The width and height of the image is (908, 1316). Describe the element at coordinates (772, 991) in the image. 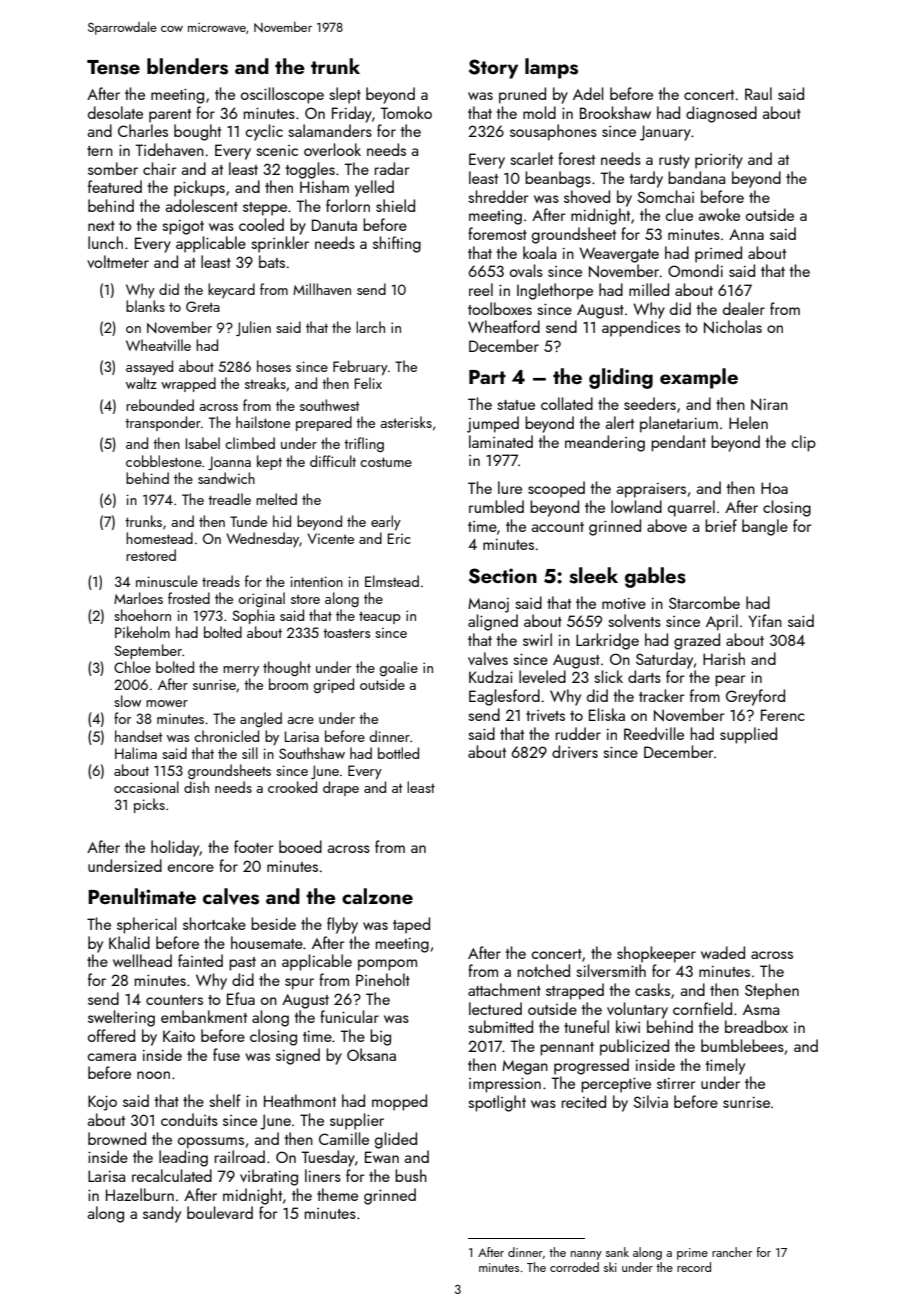

I see `Stephen` at that location.
